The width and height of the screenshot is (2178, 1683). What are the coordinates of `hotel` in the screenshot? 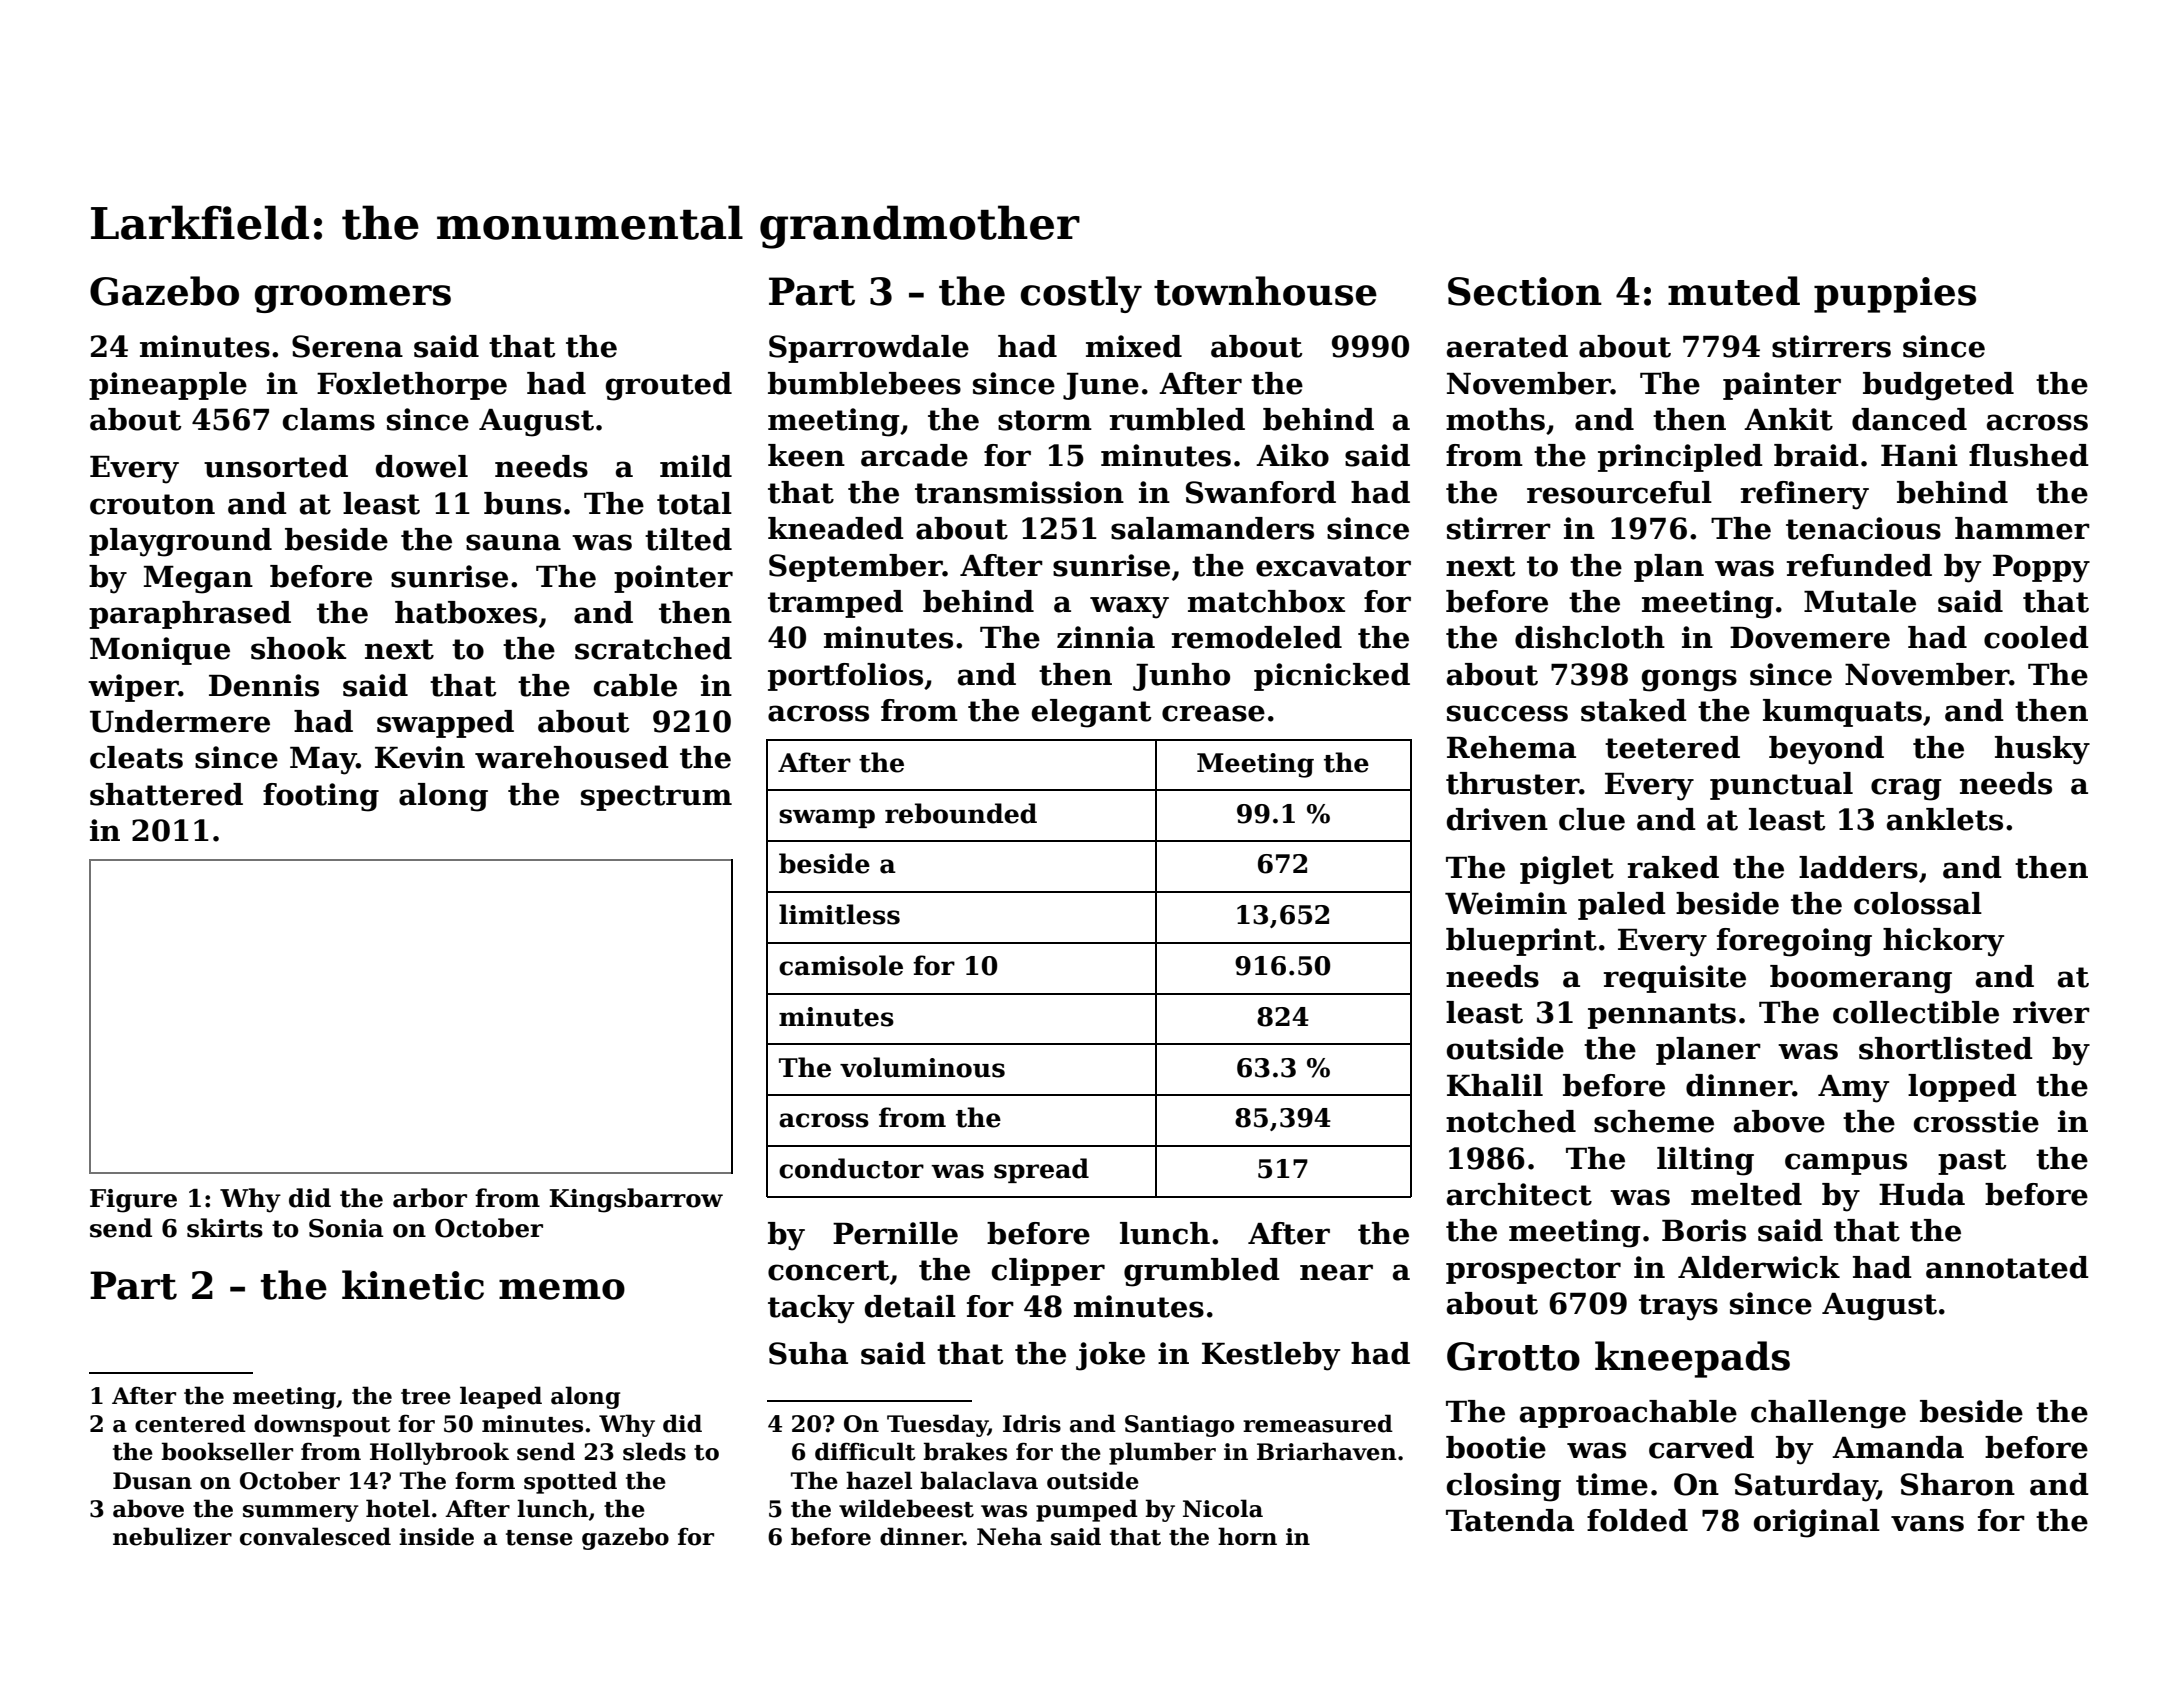 It's located at (398, 1508).
